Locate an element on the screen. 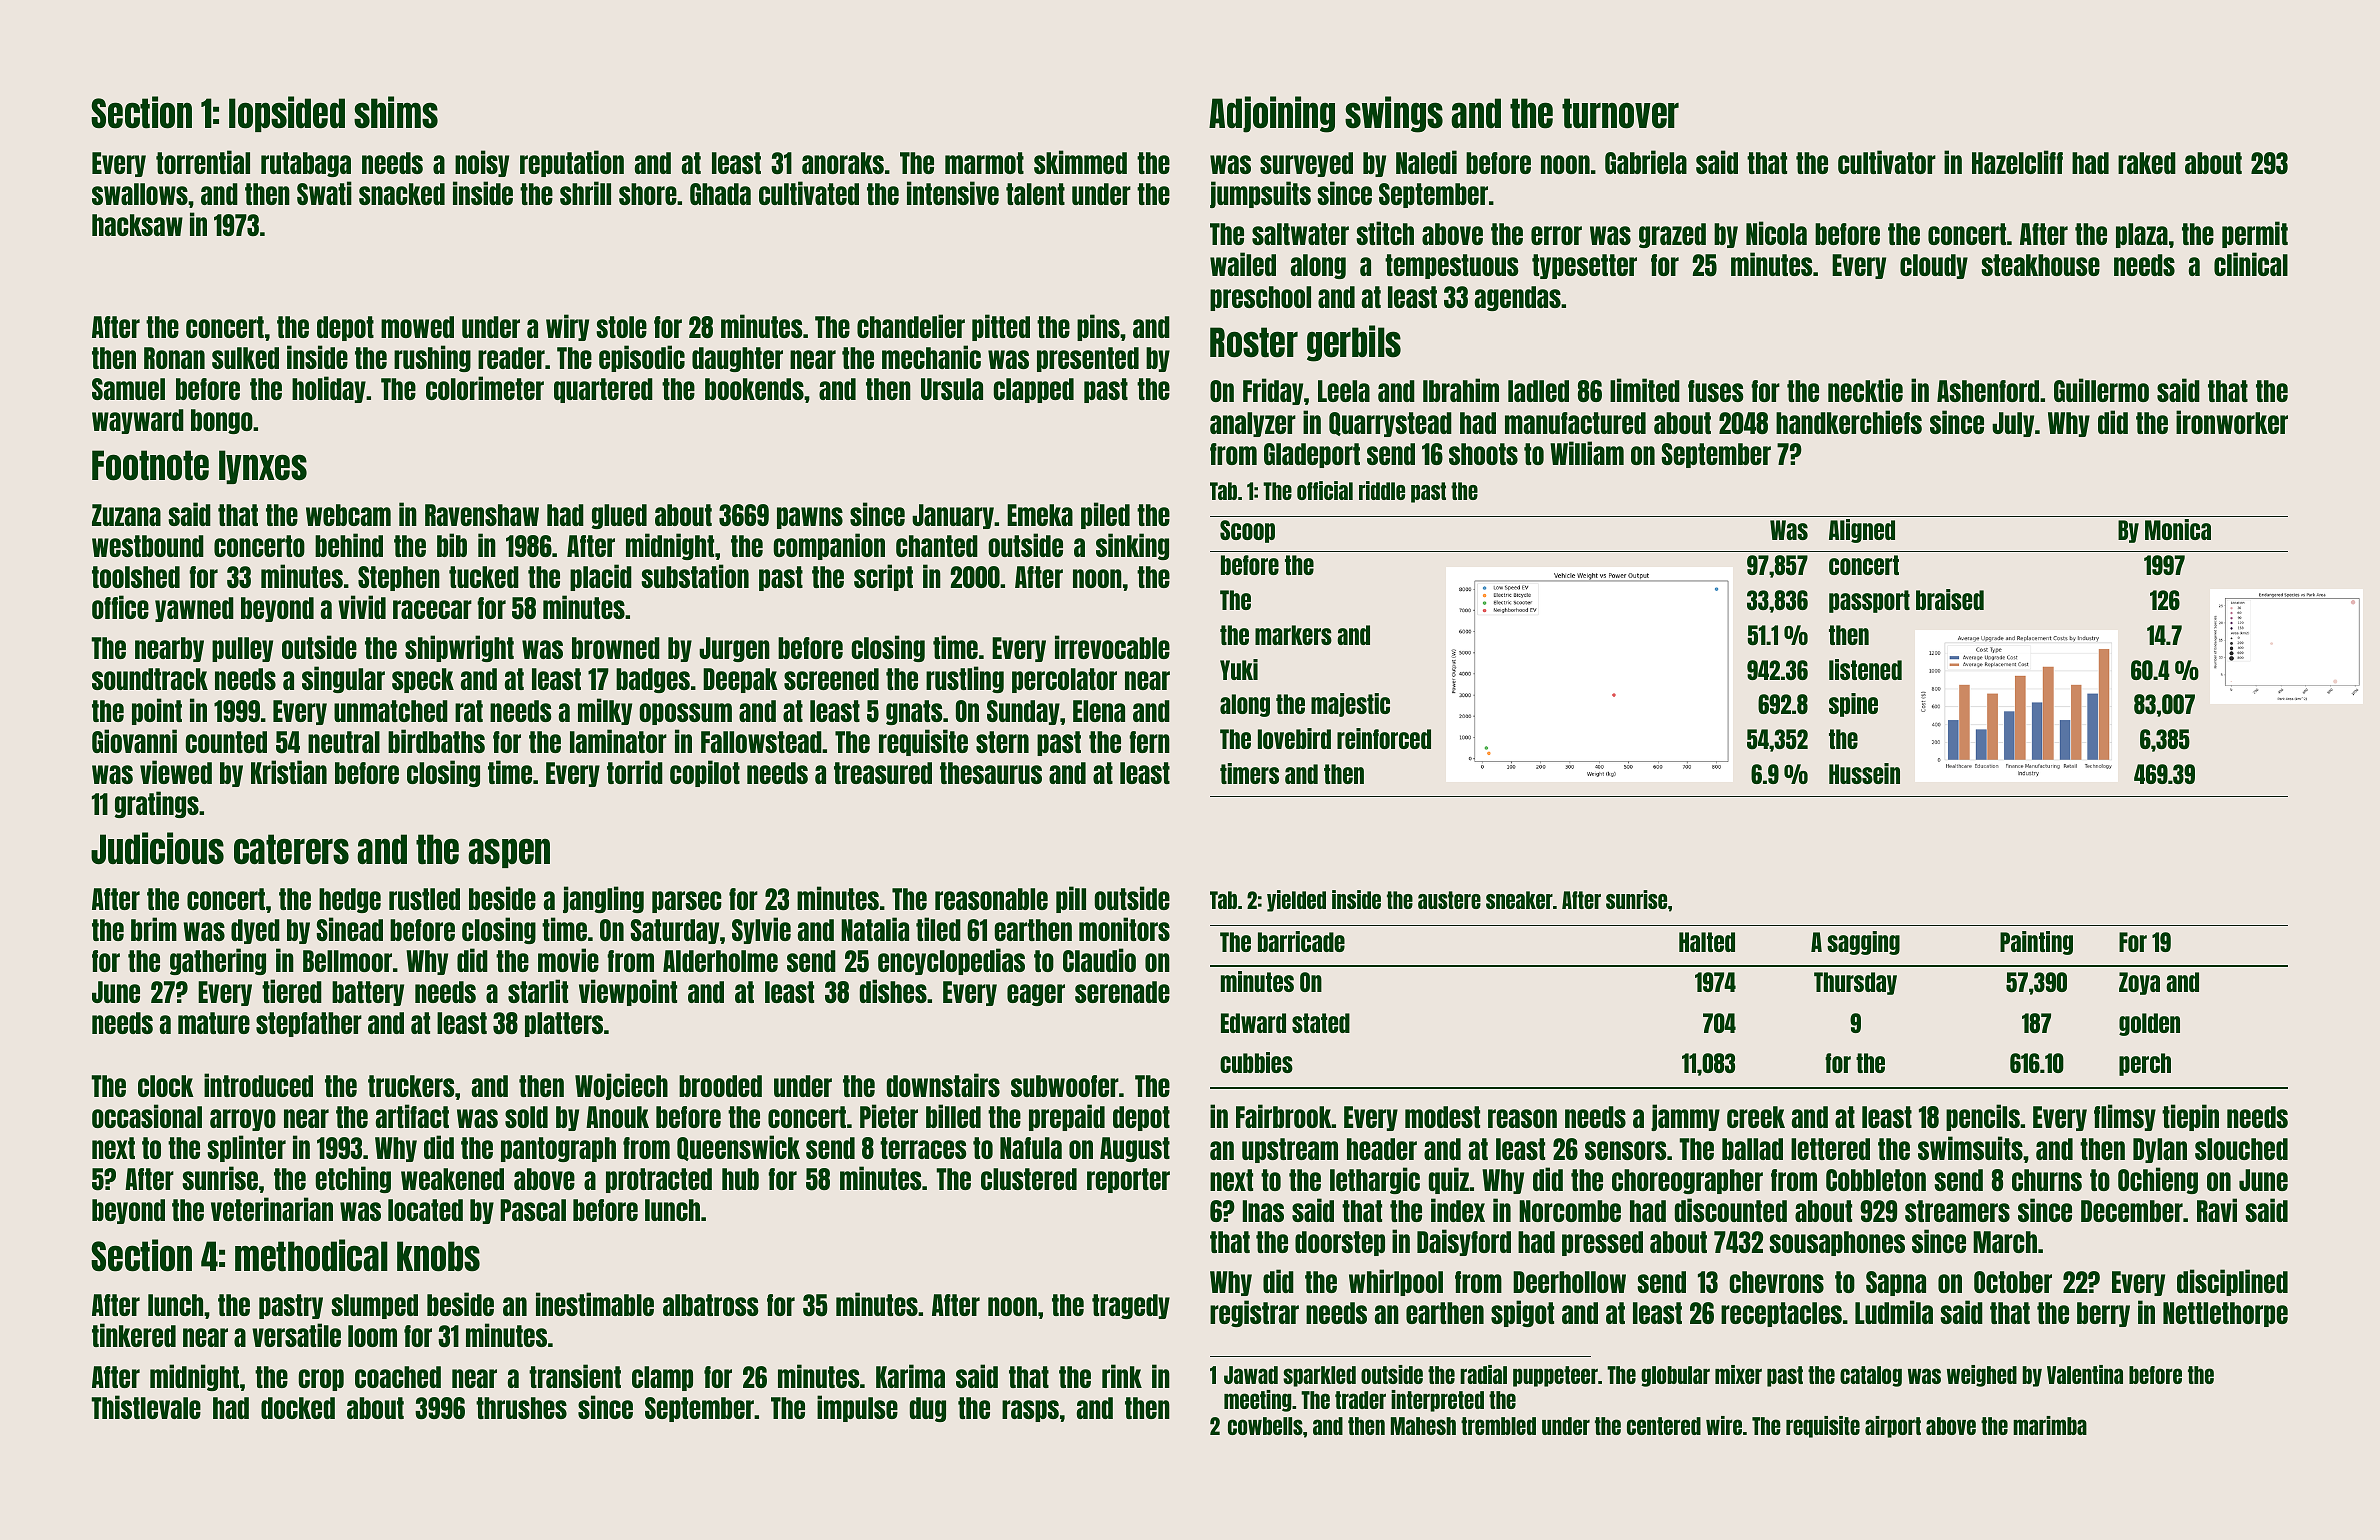  unmatched is located at coordinates (391, 711).
